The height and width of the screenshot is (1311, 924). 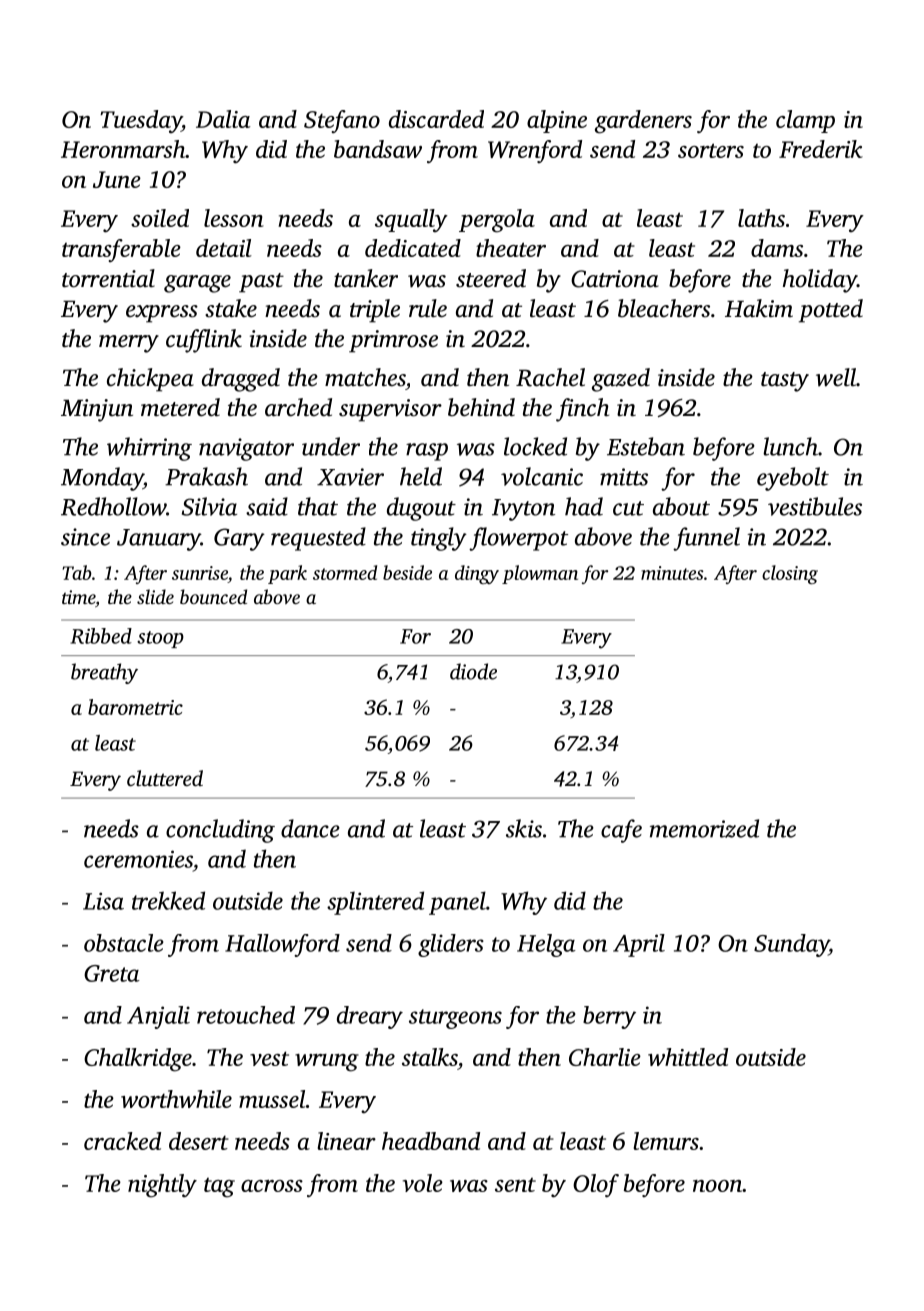 I want to click on cafe, so click(x=621, y=831).
